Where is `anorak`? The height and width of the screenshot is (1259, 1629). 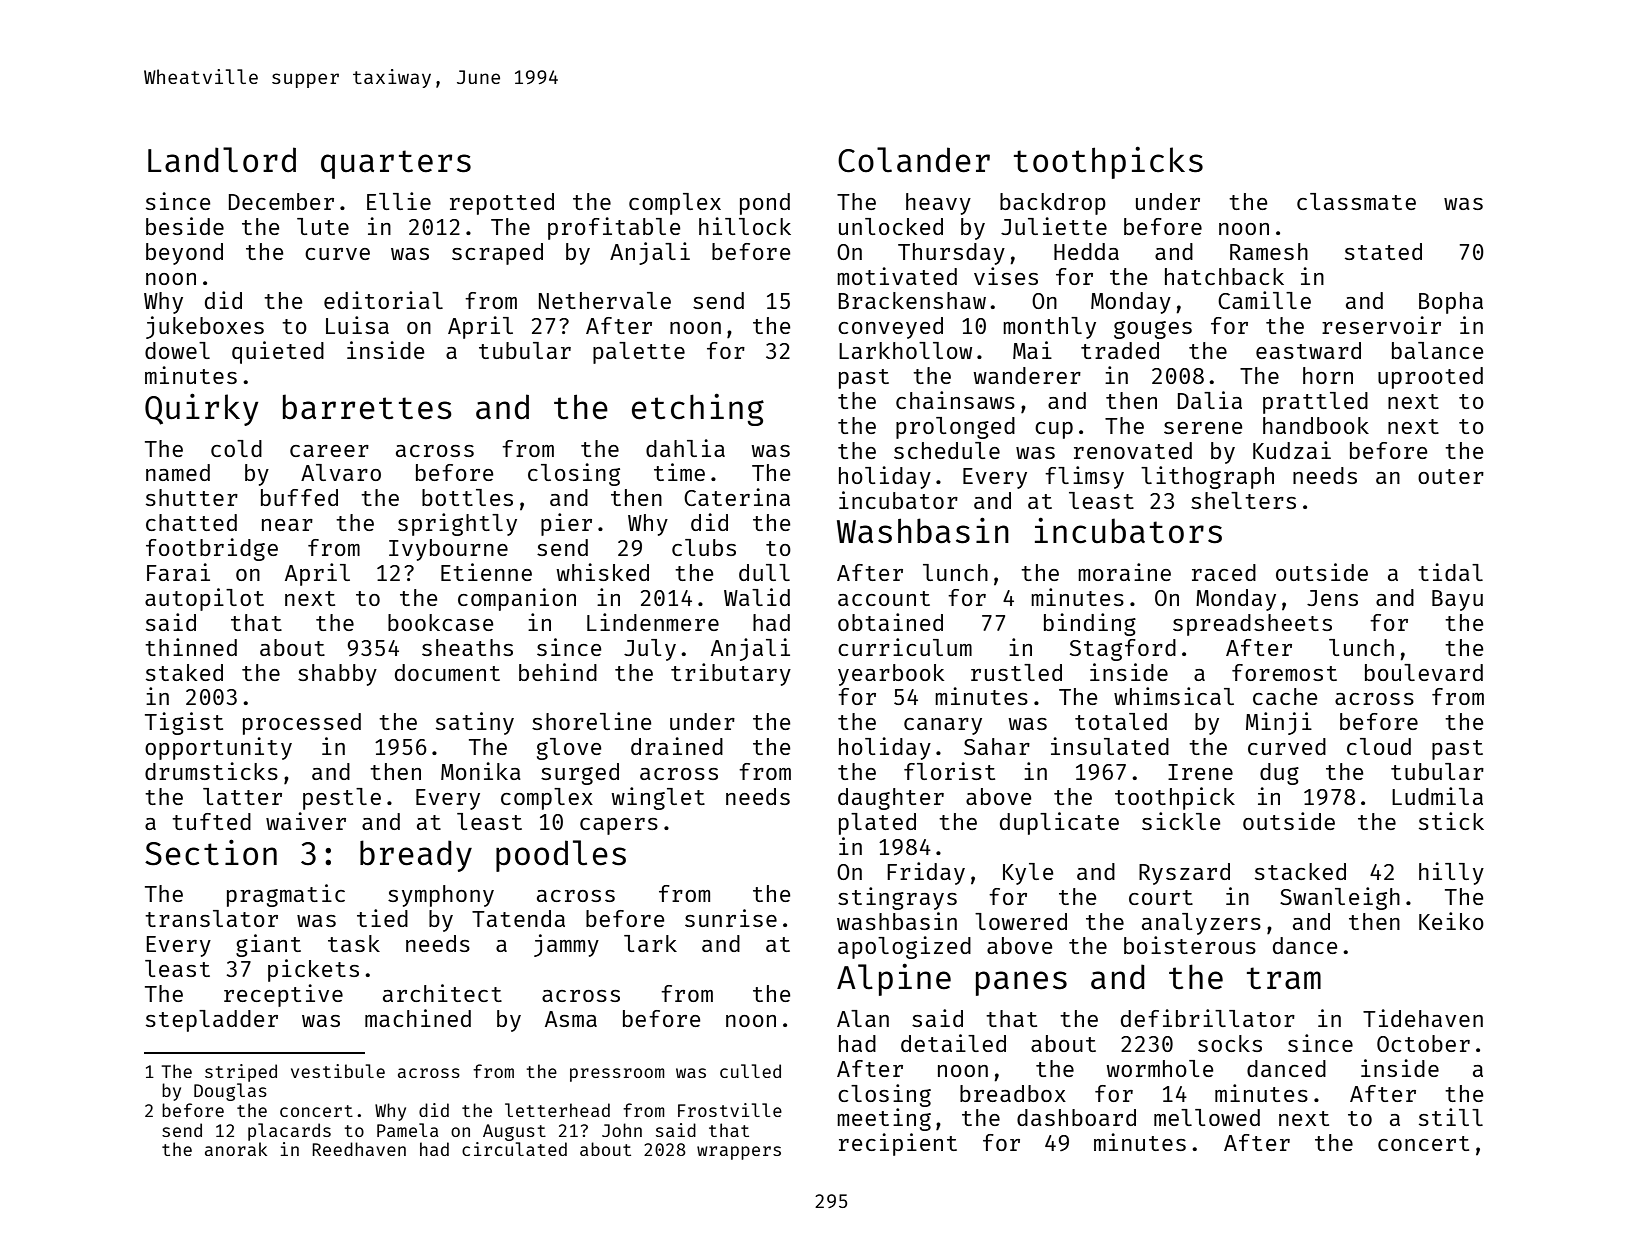
anorak is located at coordinates (236, 1149).
